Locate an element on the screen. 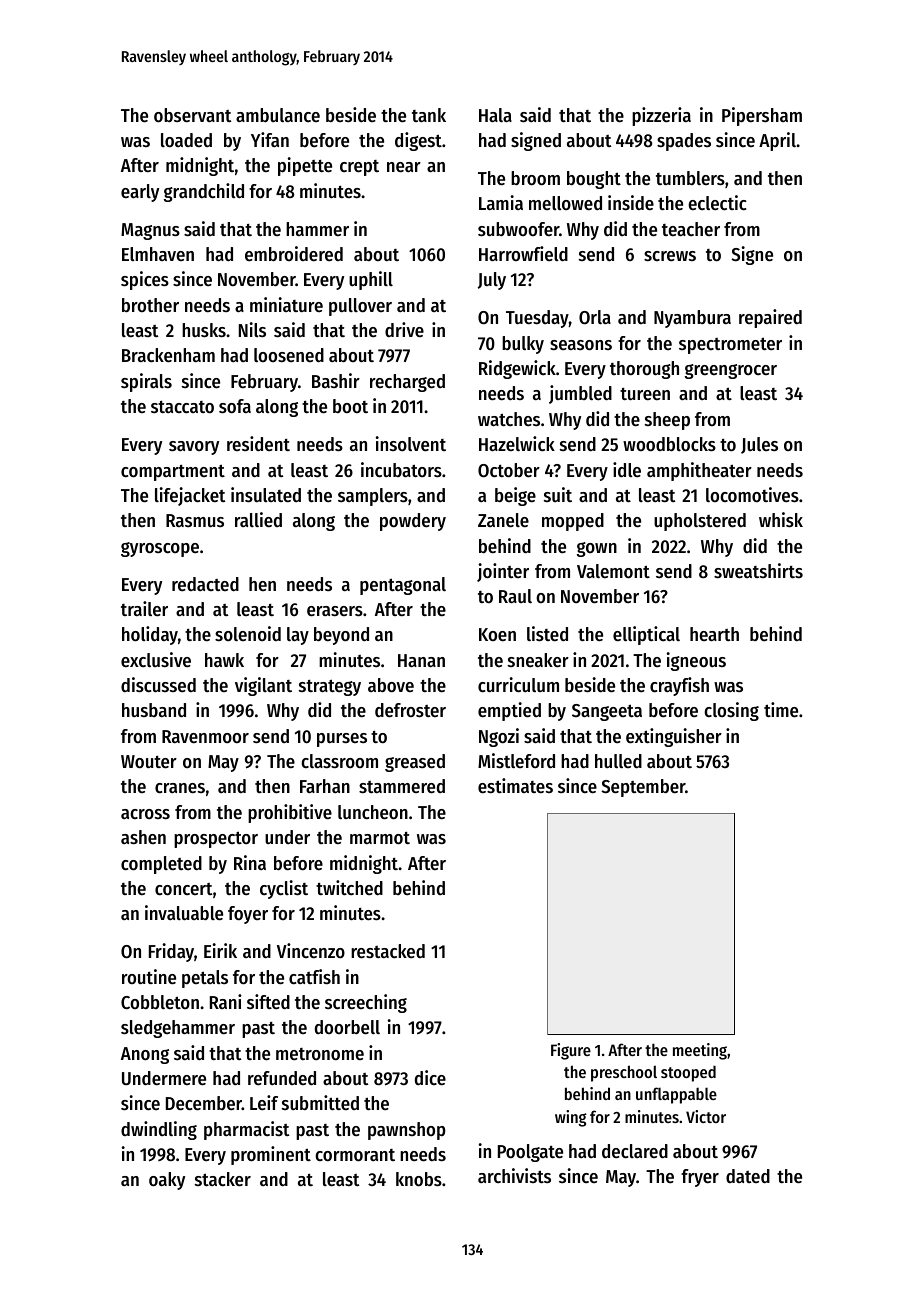 Image resolution: width=924 pixels, height=1308 pixels. Zanele is located at coordinates (503, 520).
